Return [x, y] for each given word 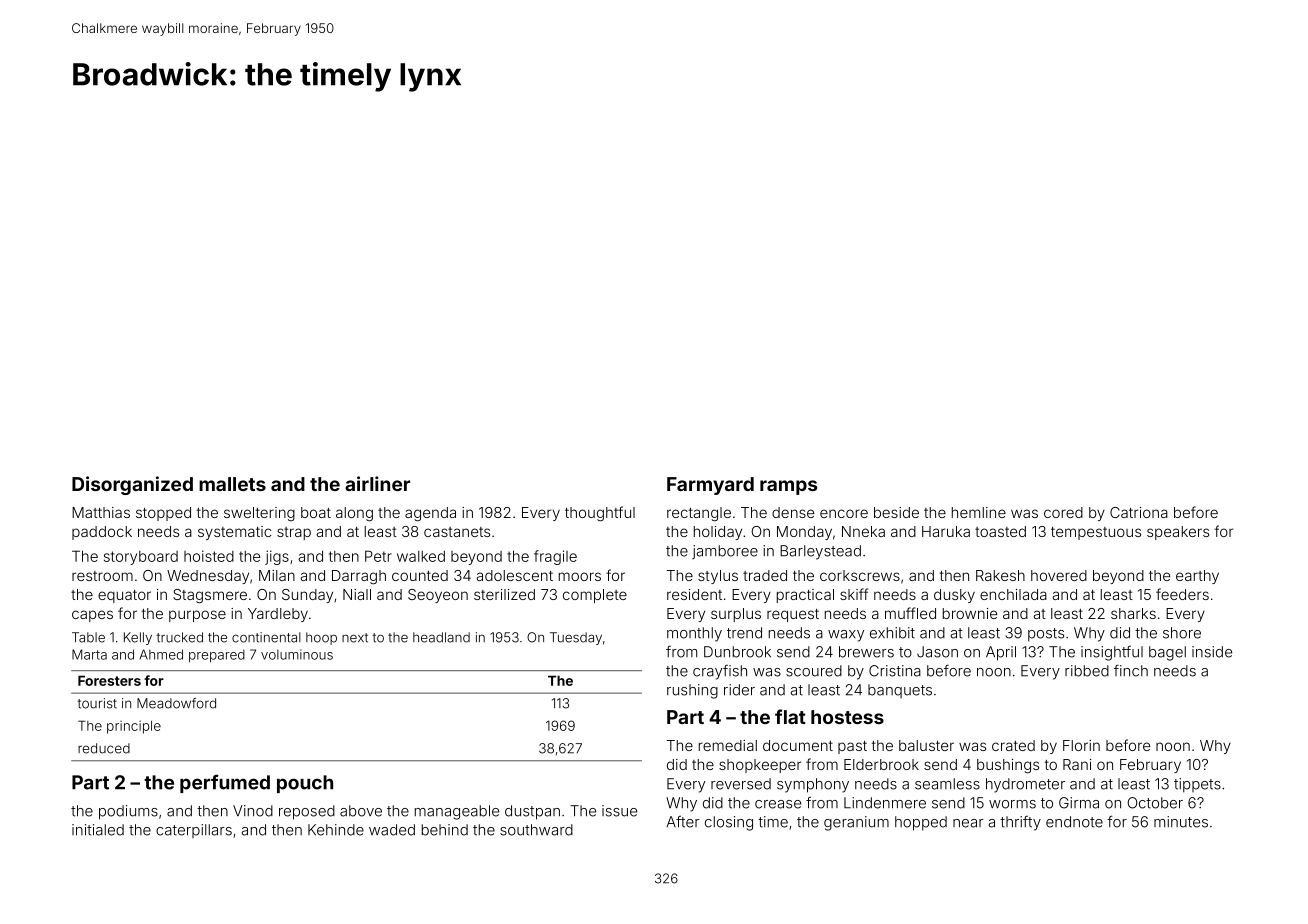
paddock [102, 533]
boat [316, 512]
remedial [728, 745]
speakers [1178, 533]
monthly [694, 634]
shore [1182, 633]
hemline [979, 512]
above [361, 811]
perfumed [225, 783]
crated [1013, 745]
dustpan [532, 812]
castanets [457, 532]
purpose [197, 616]
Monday [804, 533]
